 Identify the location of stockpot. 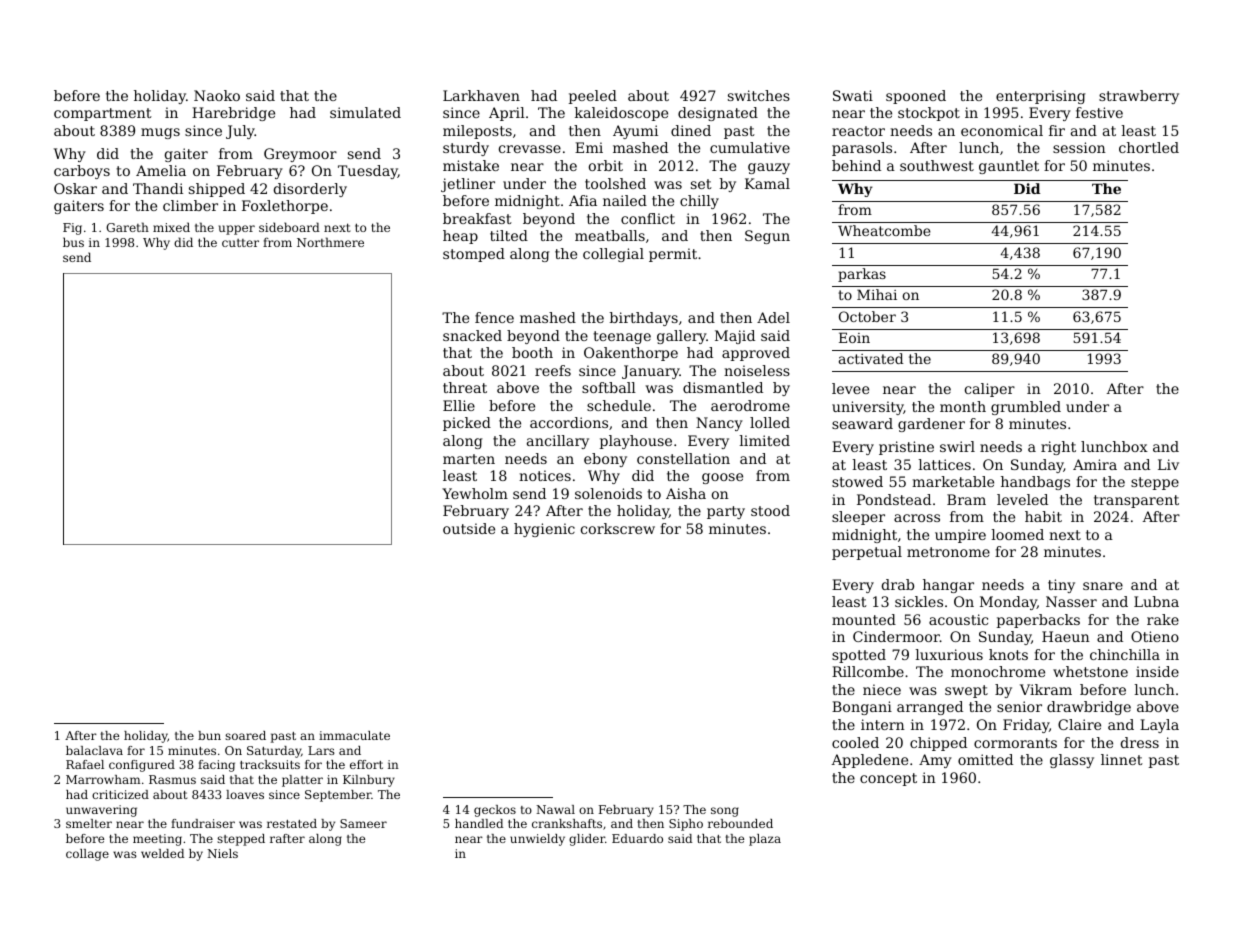
(929, 114).
